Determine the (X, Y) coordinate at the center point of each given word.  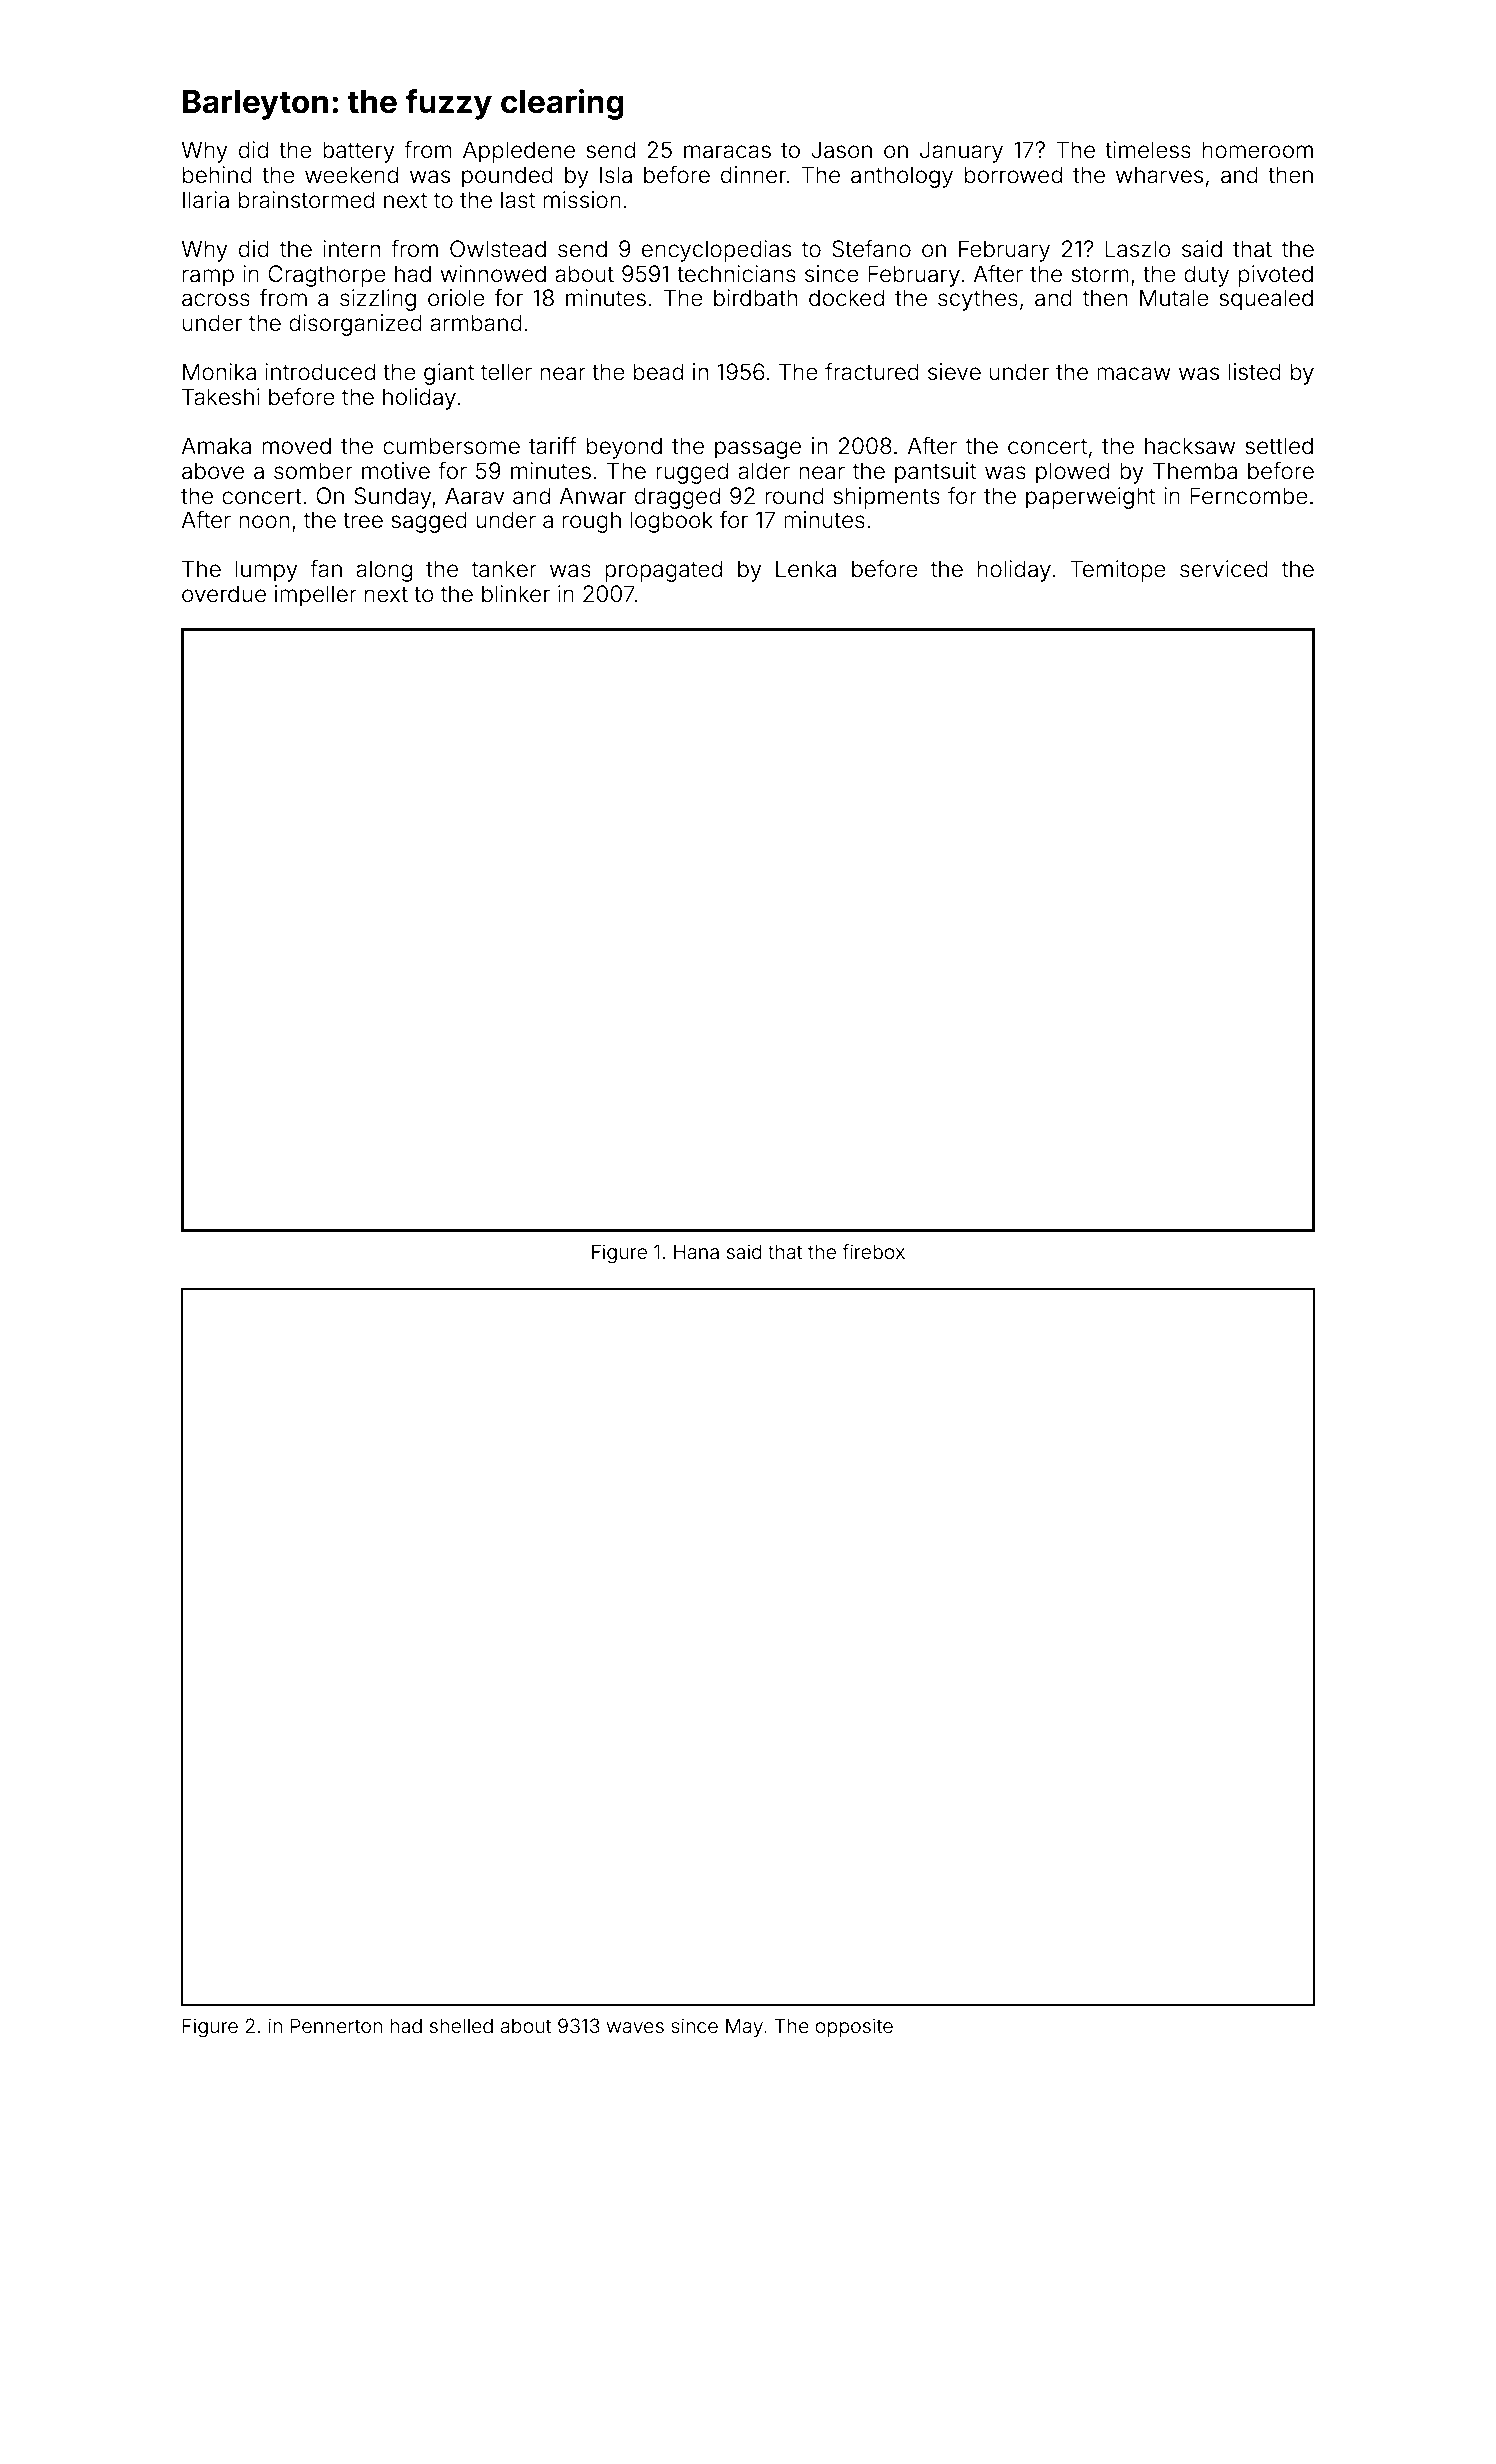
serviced (1224, 569)
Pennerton (336, 2025)
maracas (727, 152)
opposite (854, 2027)
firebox (873, 1251)
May (744, 2027)
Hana (696, 1251)
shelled (461, 2025)
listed (1255, 372)
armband (476, 323)
